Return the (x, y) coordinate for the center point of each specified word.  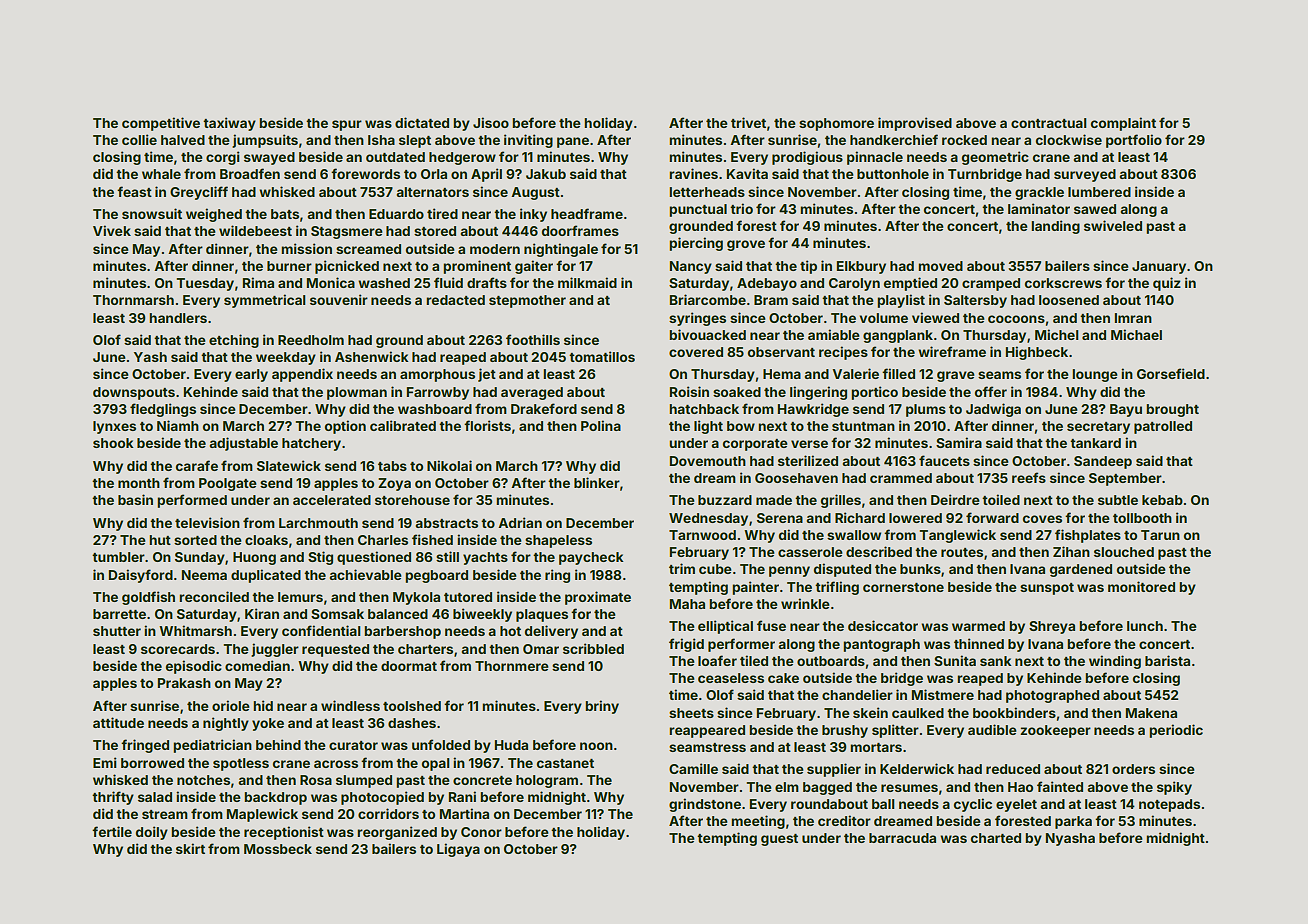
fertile (112, 831)
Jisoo (491, 122)
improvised (915, 124)
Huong (254, 558)
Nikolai (449, 465)
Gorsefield (1171, 373)
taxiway (229, 124)
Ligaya (458, 850)
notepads (1169, 805)
